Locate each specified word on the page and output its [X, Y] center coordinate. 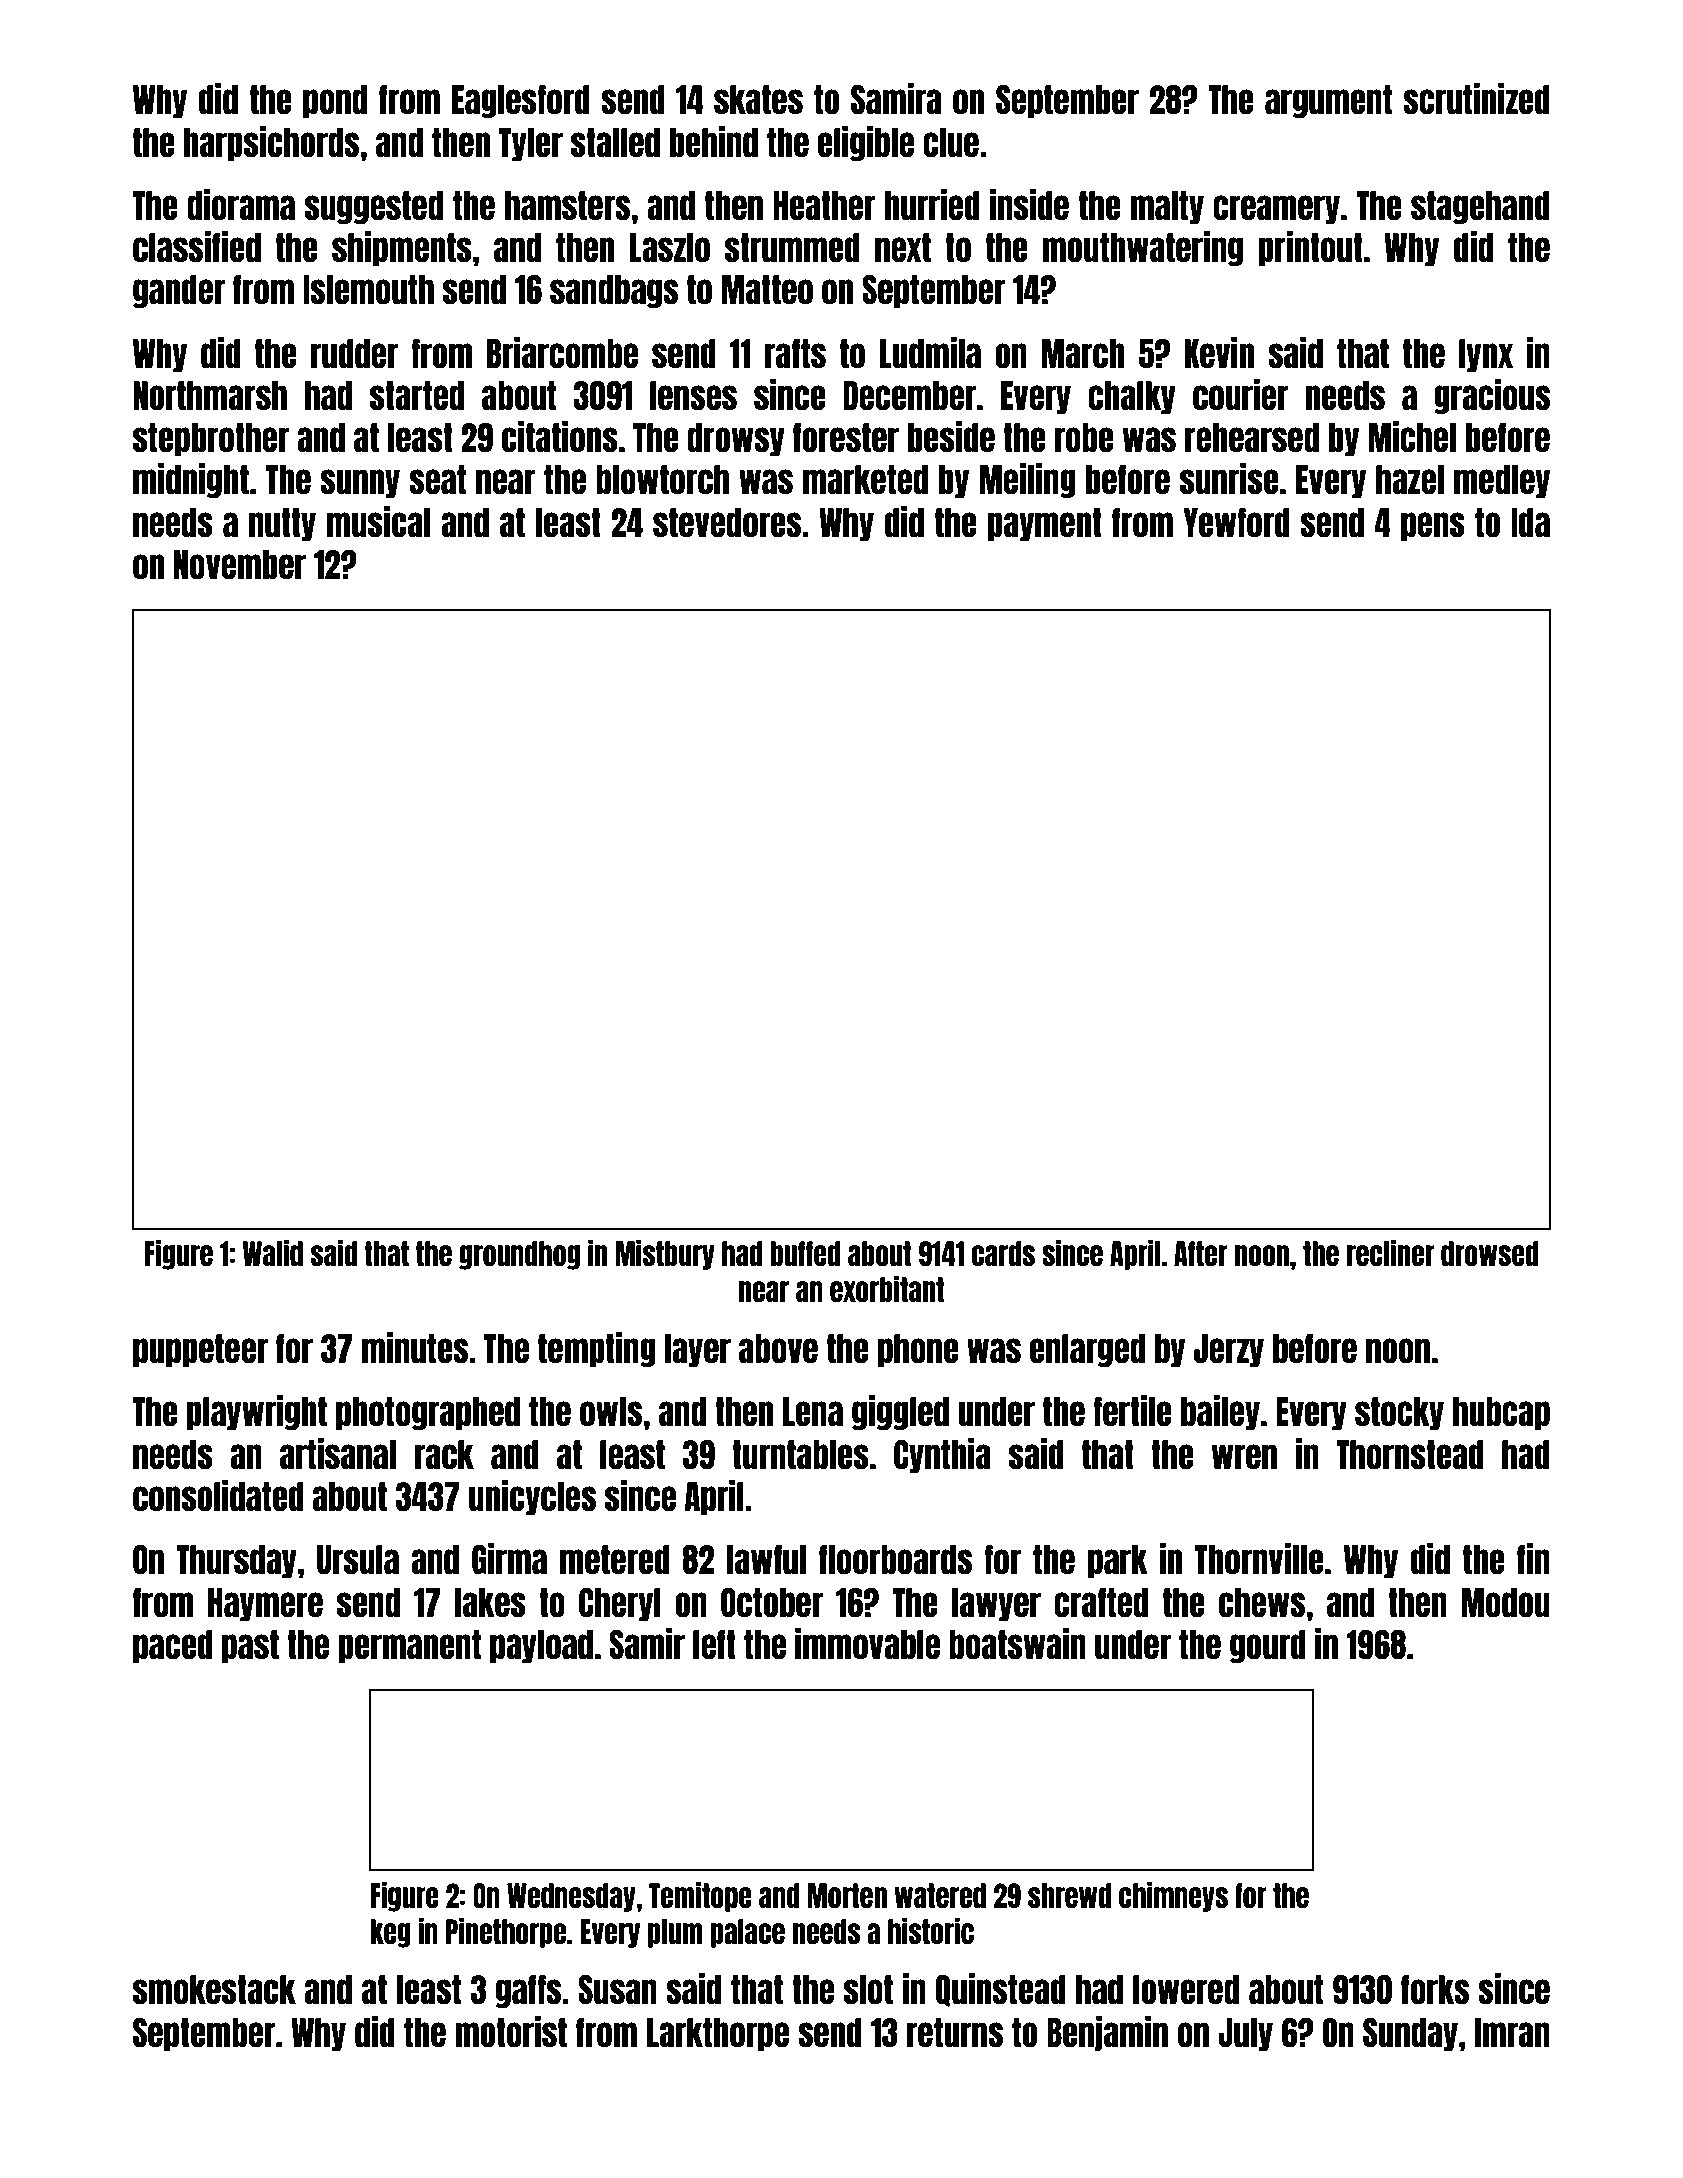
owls [611, 1412]
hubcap [1501, 1413]
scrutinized [1476, 99]
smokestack [214, 1990]
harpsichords [271, 143]
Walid [272, 1252]
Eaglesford [521, 101]
